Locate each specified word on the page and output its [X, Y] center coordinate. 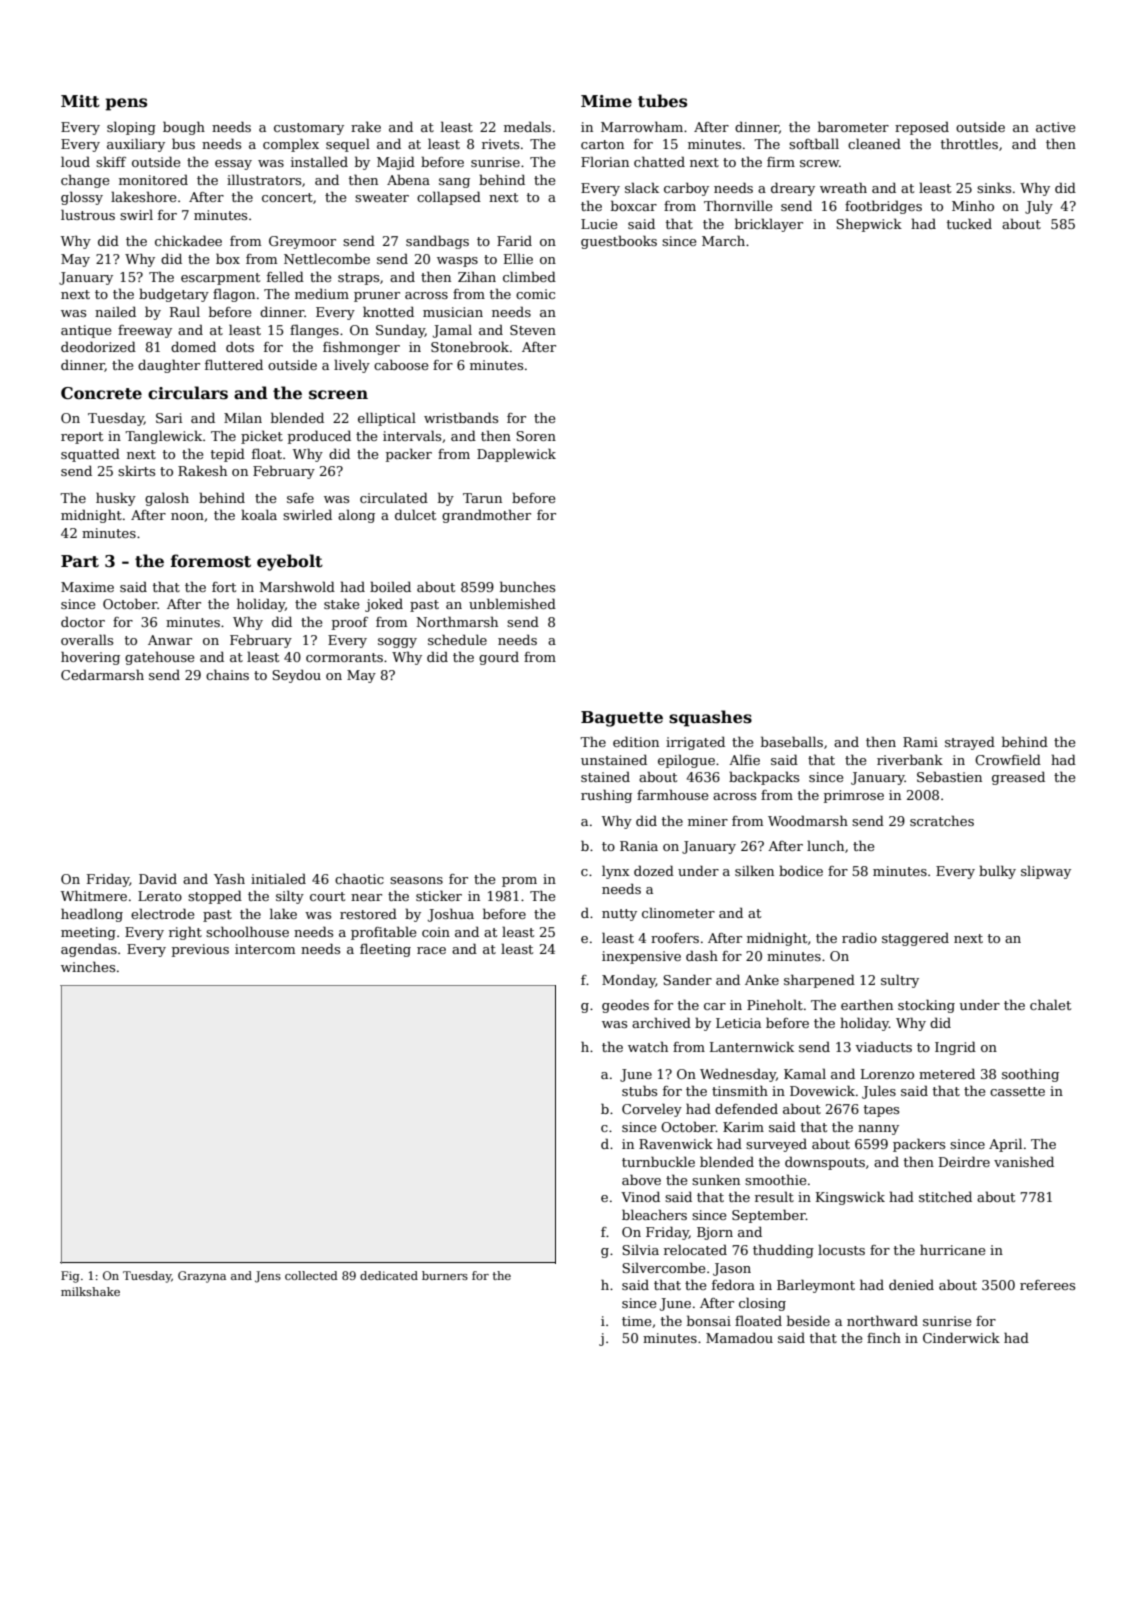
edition [636, 741]
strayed [970, 743]
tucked [969, 223]
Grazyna [202, 1277]
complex [291, 145]
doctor [83, 621]
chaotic [359, 878]
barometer [853, 126]
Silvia [640, 1249]
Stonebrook [470, 346]
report [82, 438]
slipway [1046, 872]
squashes [710, 718]
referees [1047, 1285]
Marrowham [642, 126]
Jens [268, 1277]
